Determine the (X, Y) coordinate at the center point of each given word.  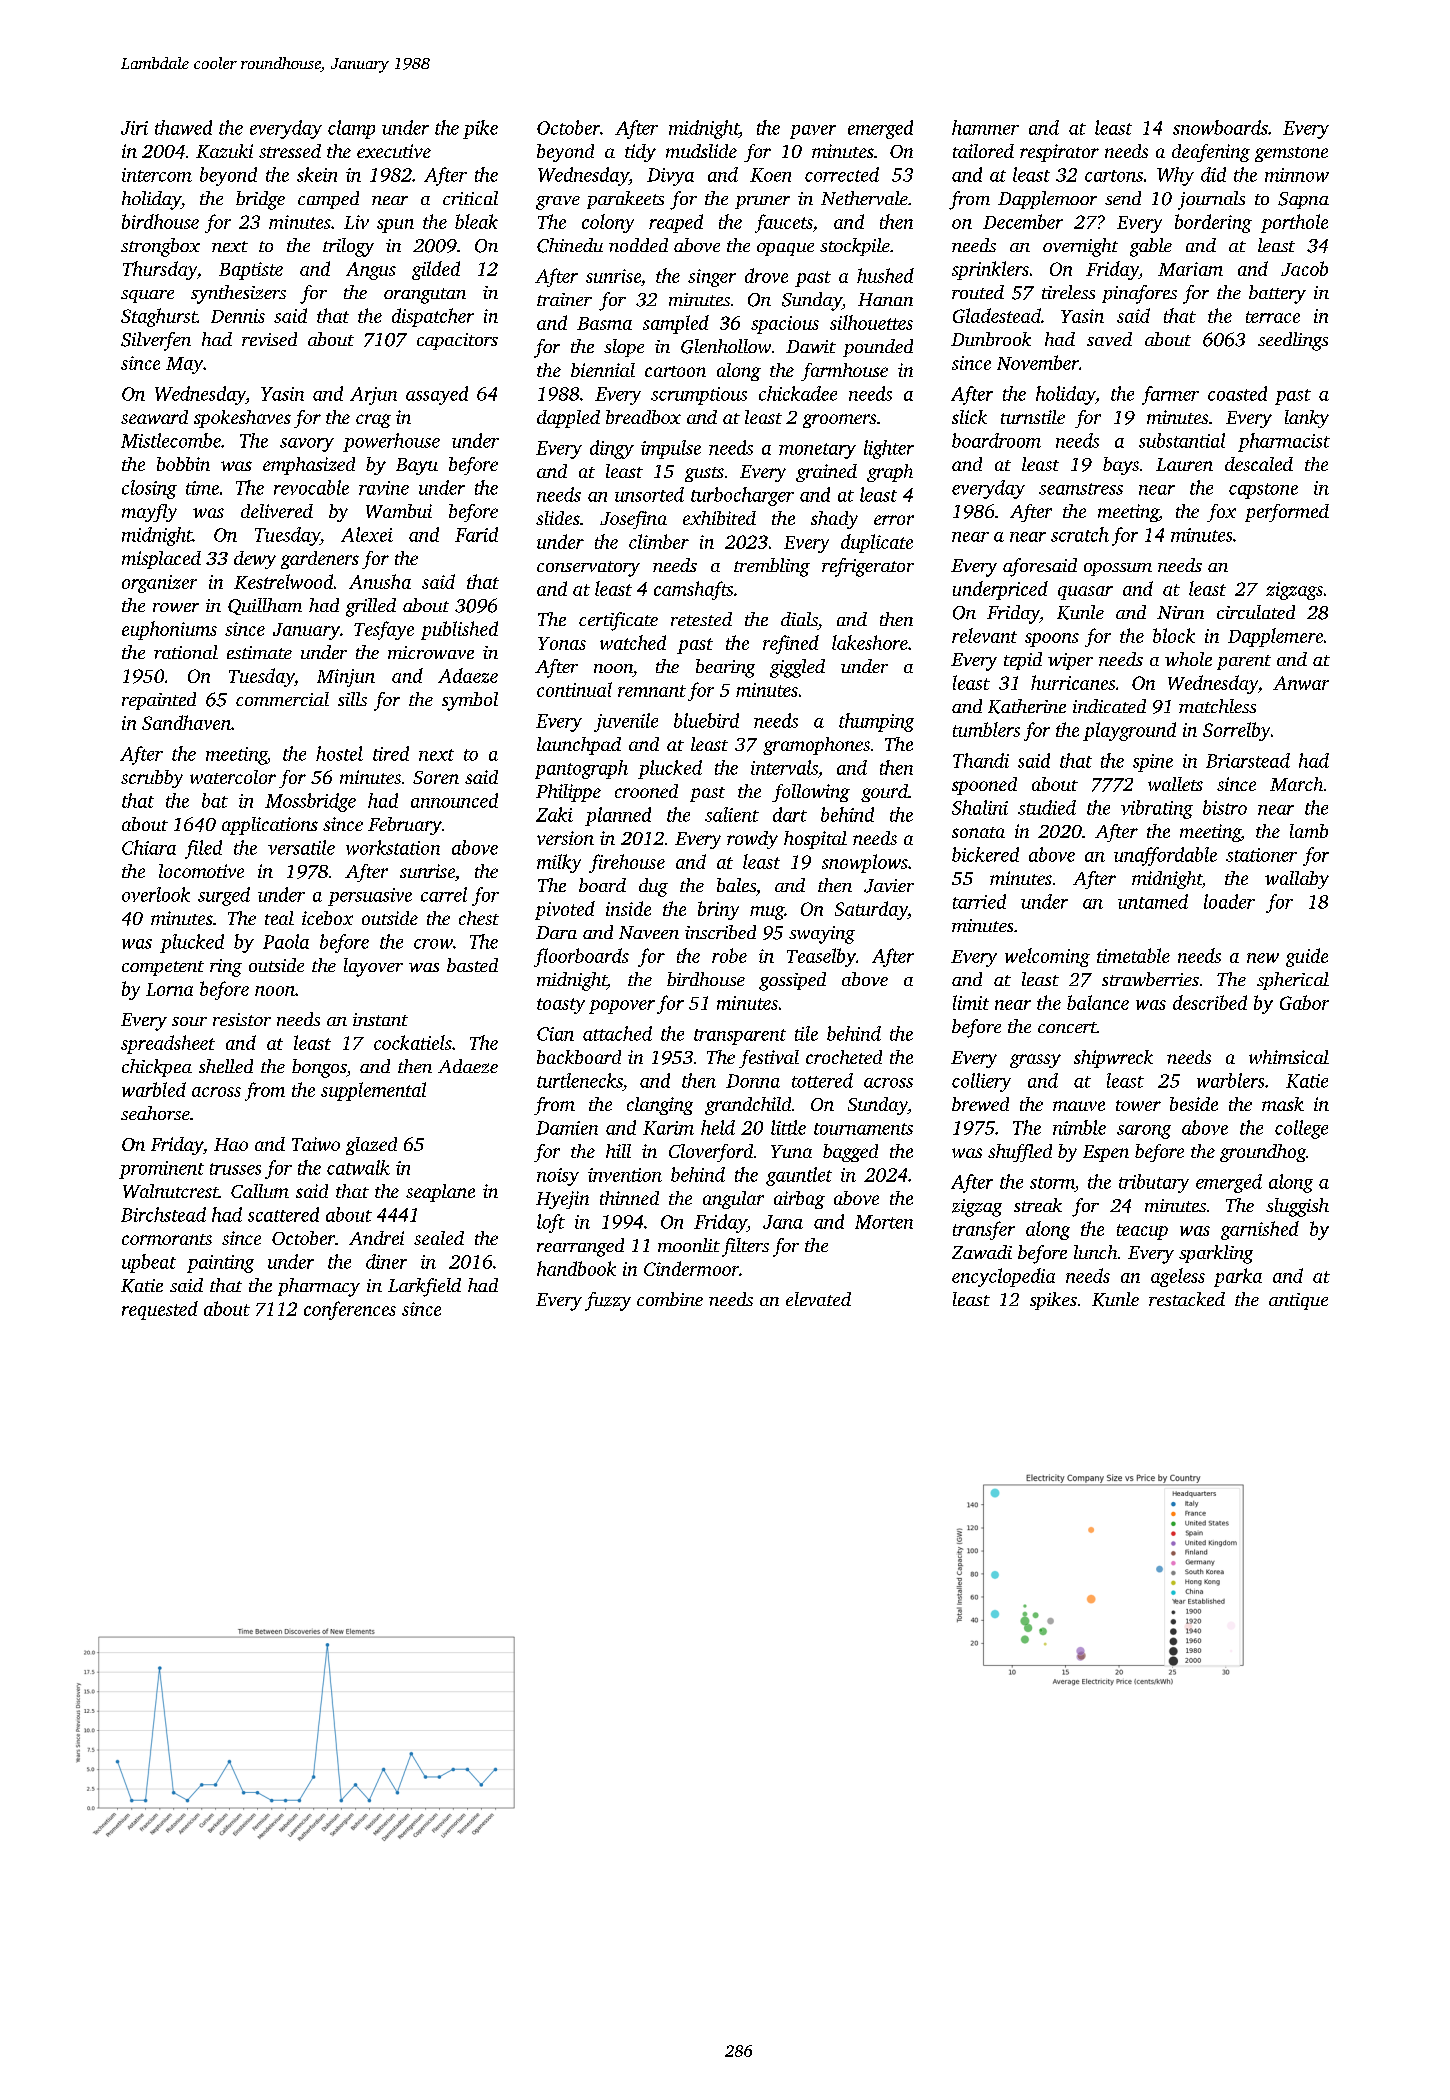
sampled (676, 324)
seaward (154, 417)
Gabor (1304, 1002)
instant (380, 1019)
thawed (183, 127)
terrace (1273, 317)
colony (608, 223)
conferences (350, 1310)
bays (1121, 466)
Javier (889, 886)
